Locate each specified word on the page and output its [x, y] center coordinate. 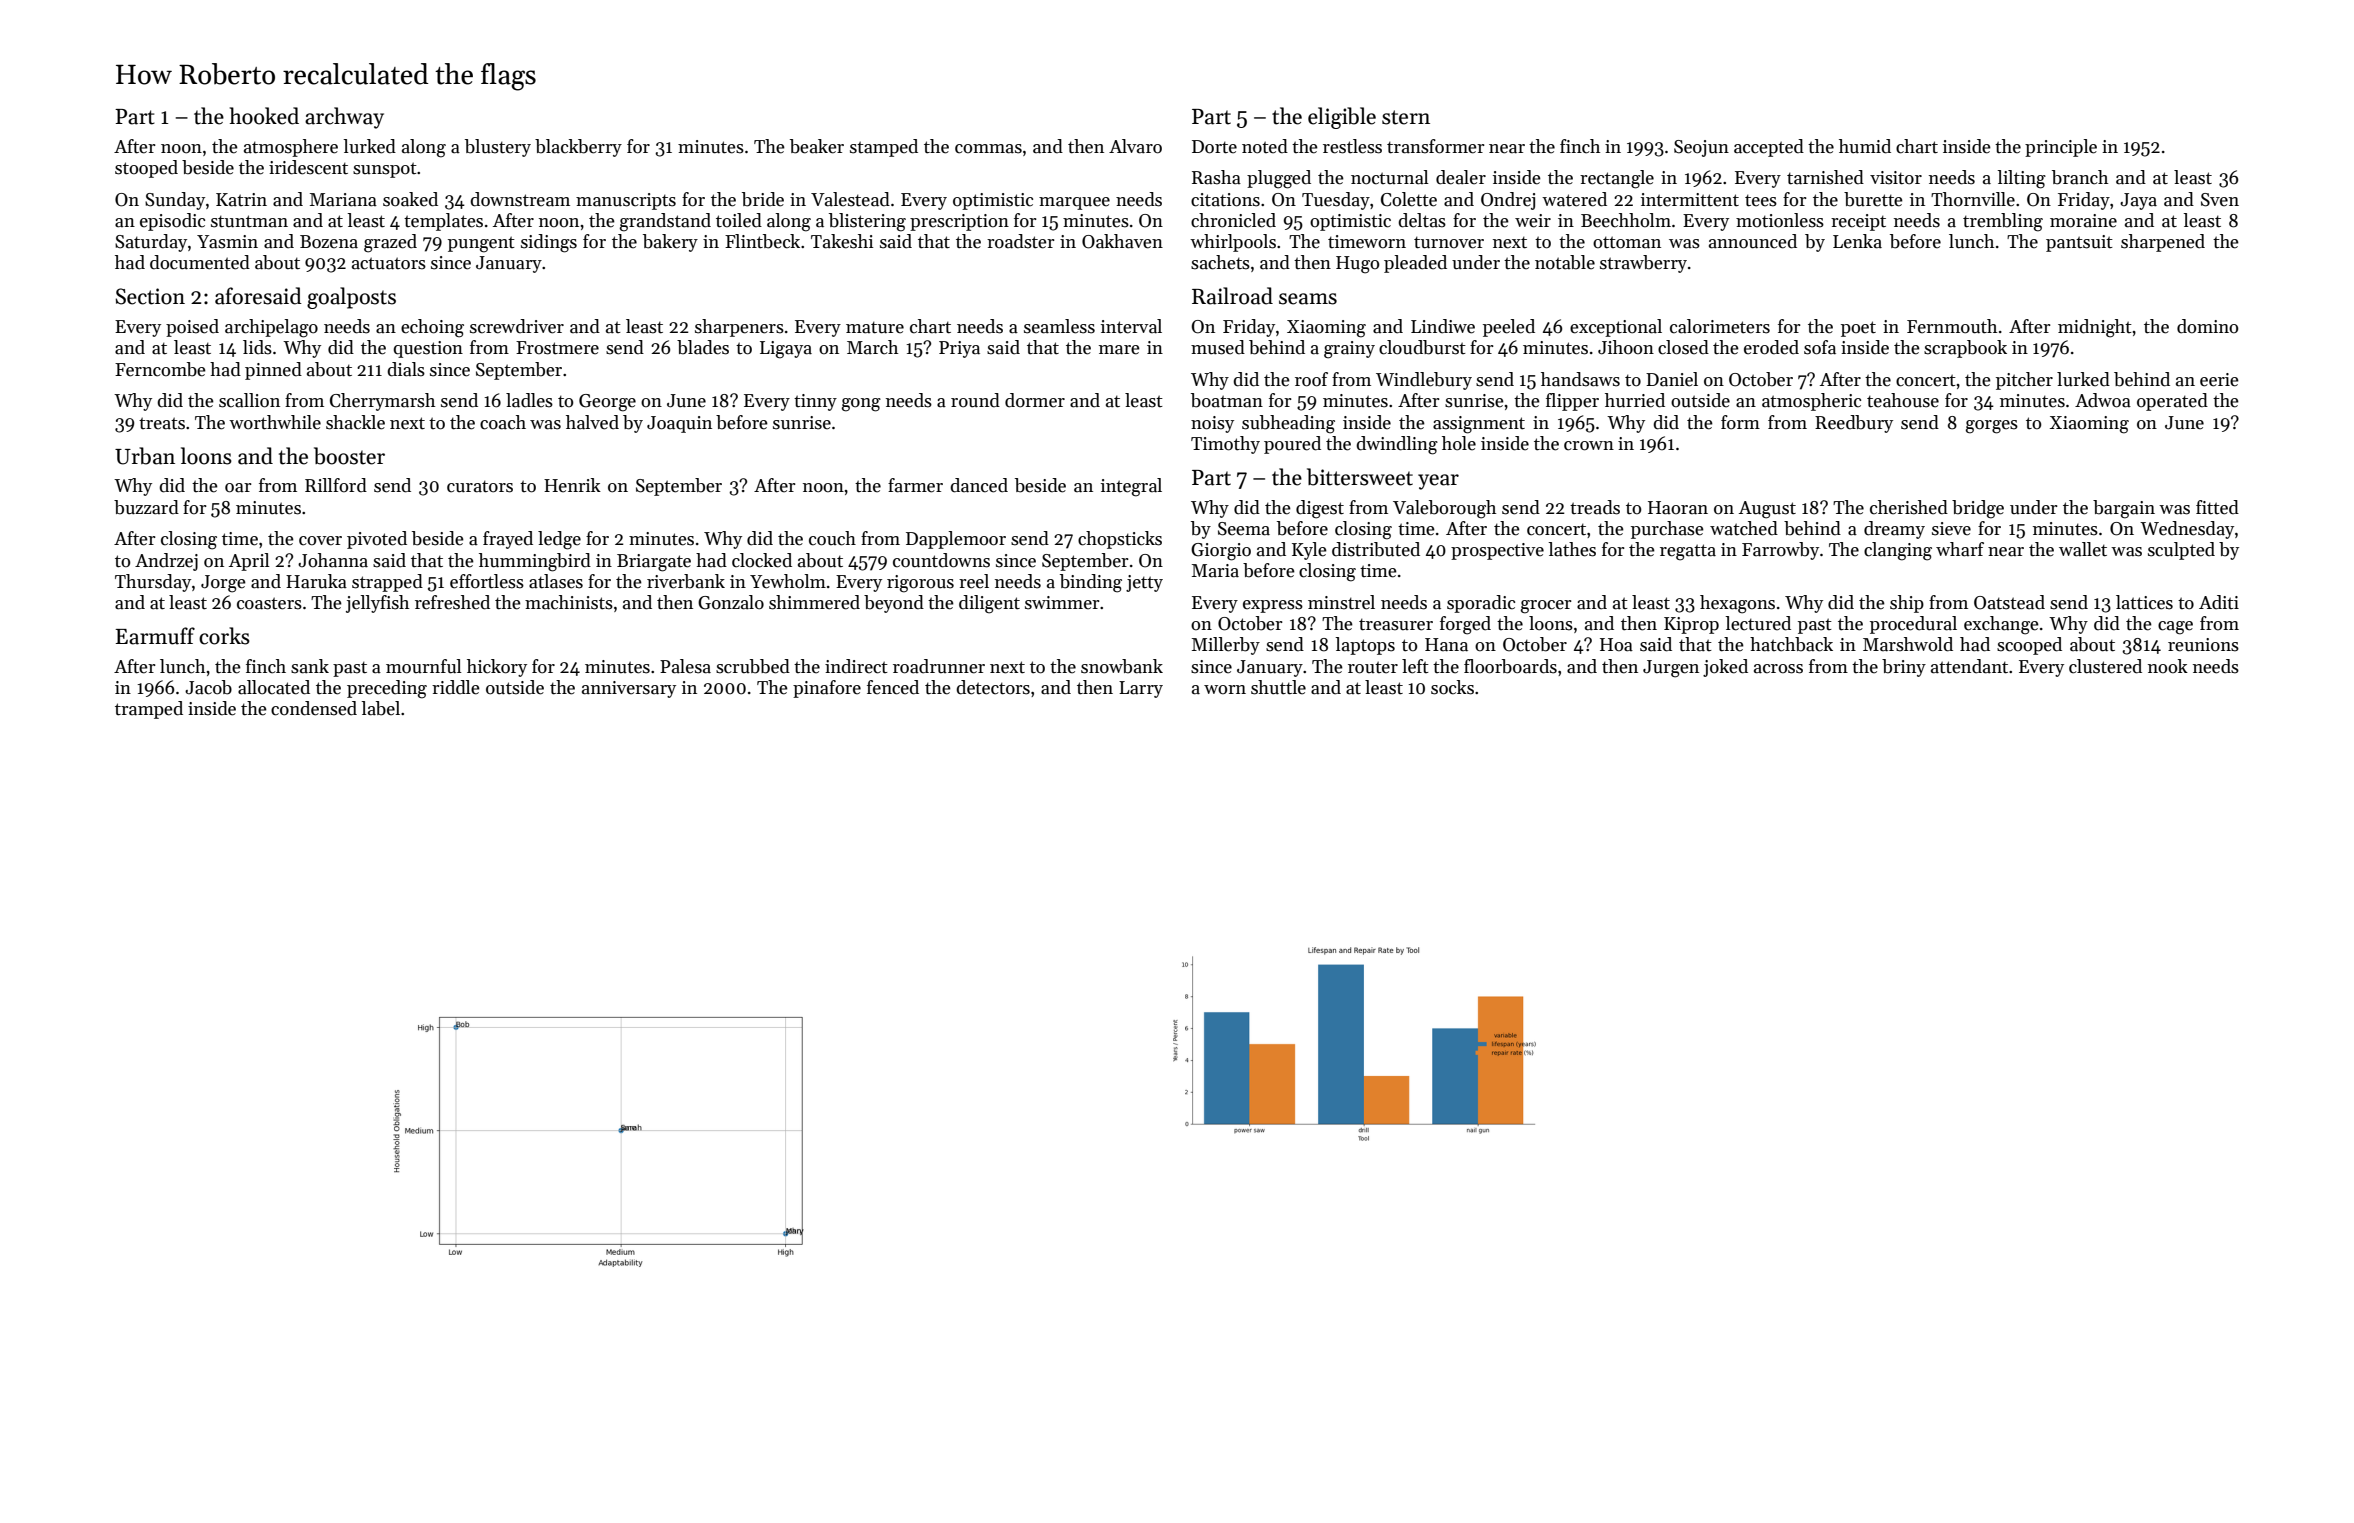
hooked [264, 116]
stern [1406, 117]
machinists [569, 602]
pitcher [2024, 381]
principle [2061, 148]
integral [1131, 487]
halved [592, 422]
